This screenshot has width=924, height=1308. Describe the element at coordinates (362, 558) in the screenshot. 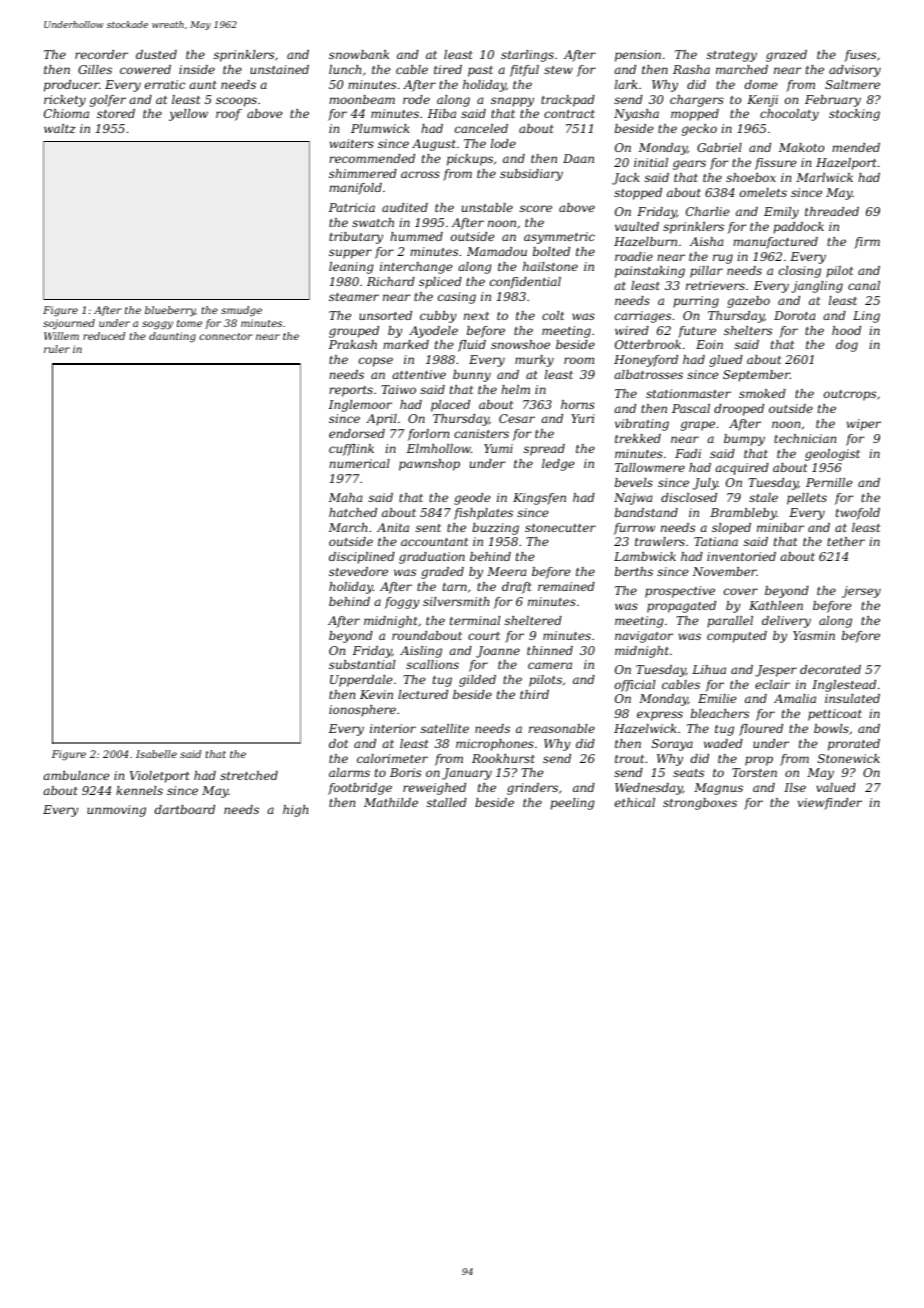

I see `disciplined` at that location.
